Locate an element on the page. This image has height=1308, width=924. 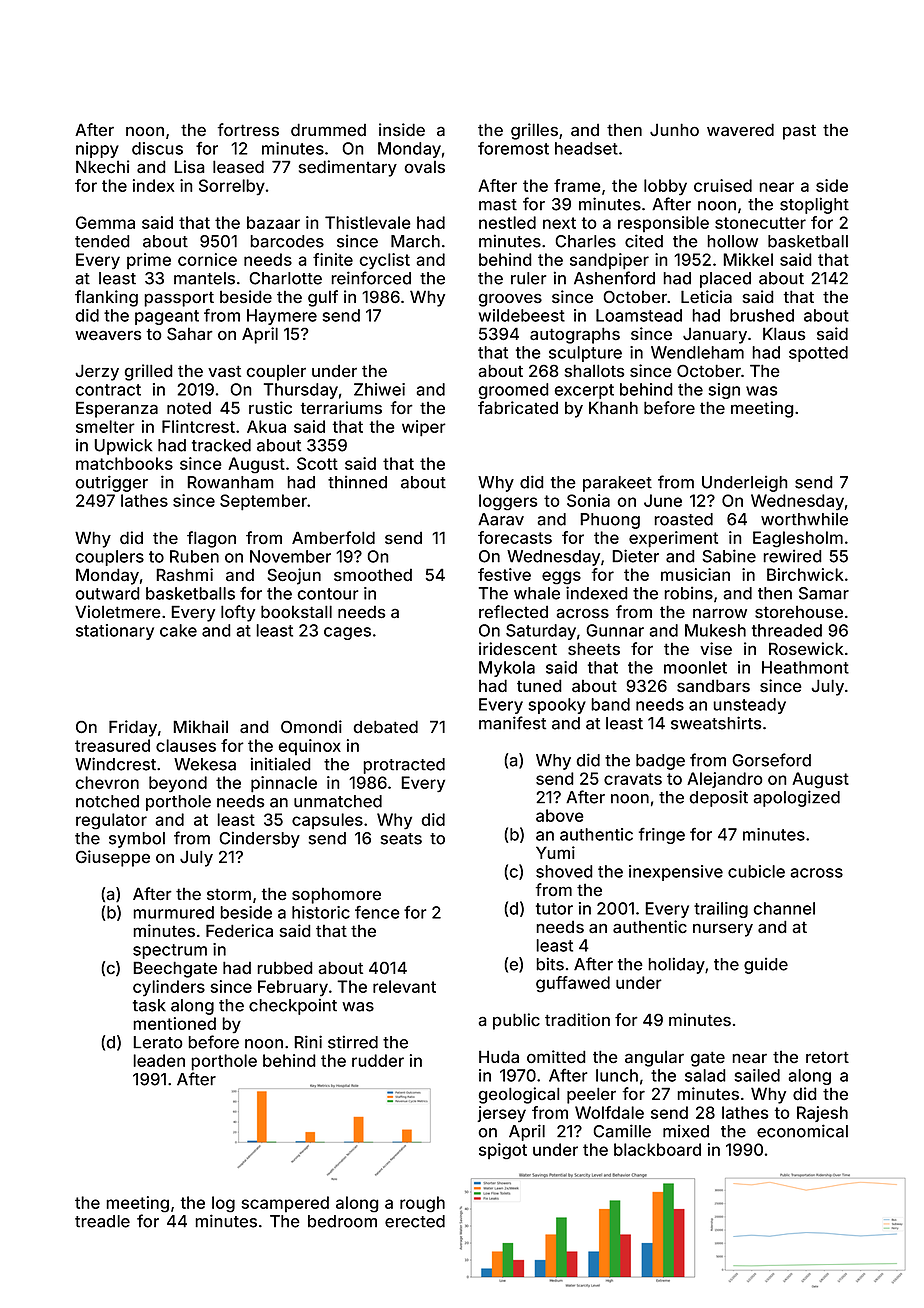
bedroom is located at coordinates (342, 1221).
